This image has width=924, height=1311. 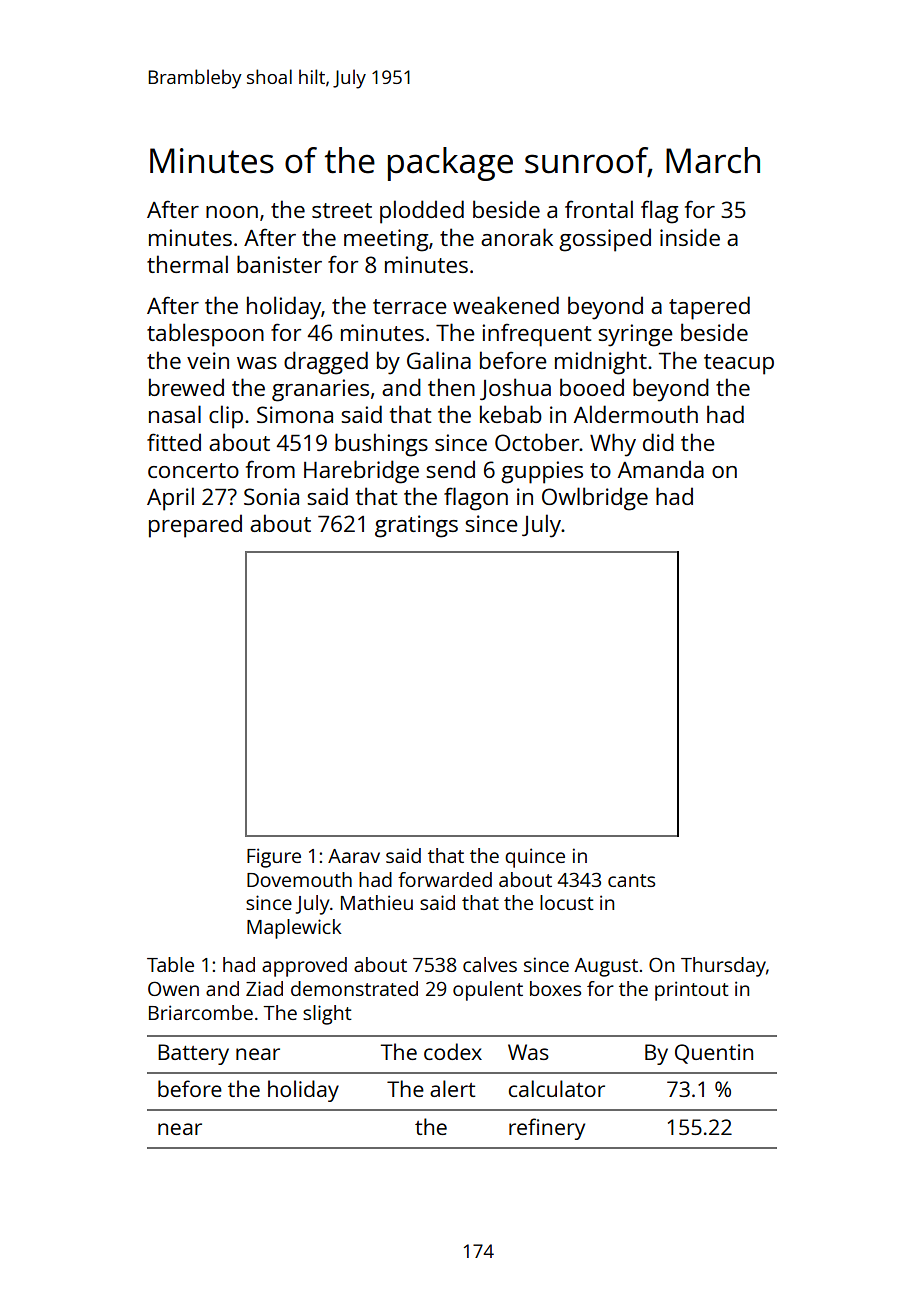 I want to click on calves, so click(x=490, y=964).
